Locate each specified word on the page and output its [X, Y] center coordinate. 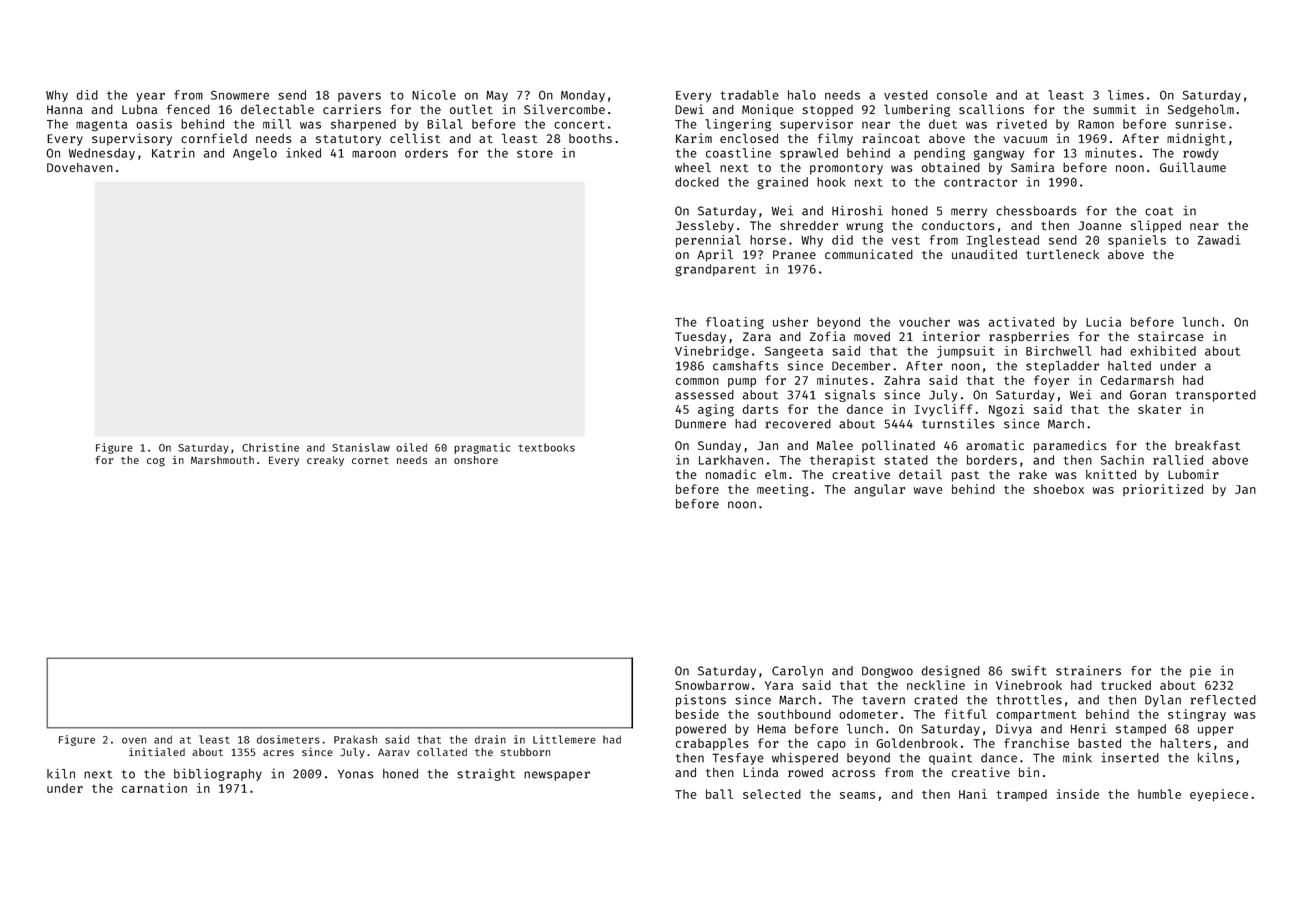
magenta [101, 125]
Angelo [255, 154]
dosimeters [288, 739]
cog [156, 462]
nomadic [731, 474]
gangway [999, 155]
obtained [951, 167]
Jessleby [705, 226]
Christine [270, 447]
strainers [1088, 671]
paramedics [1070, 446]
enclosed [749, 138]
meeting [783, 490]
